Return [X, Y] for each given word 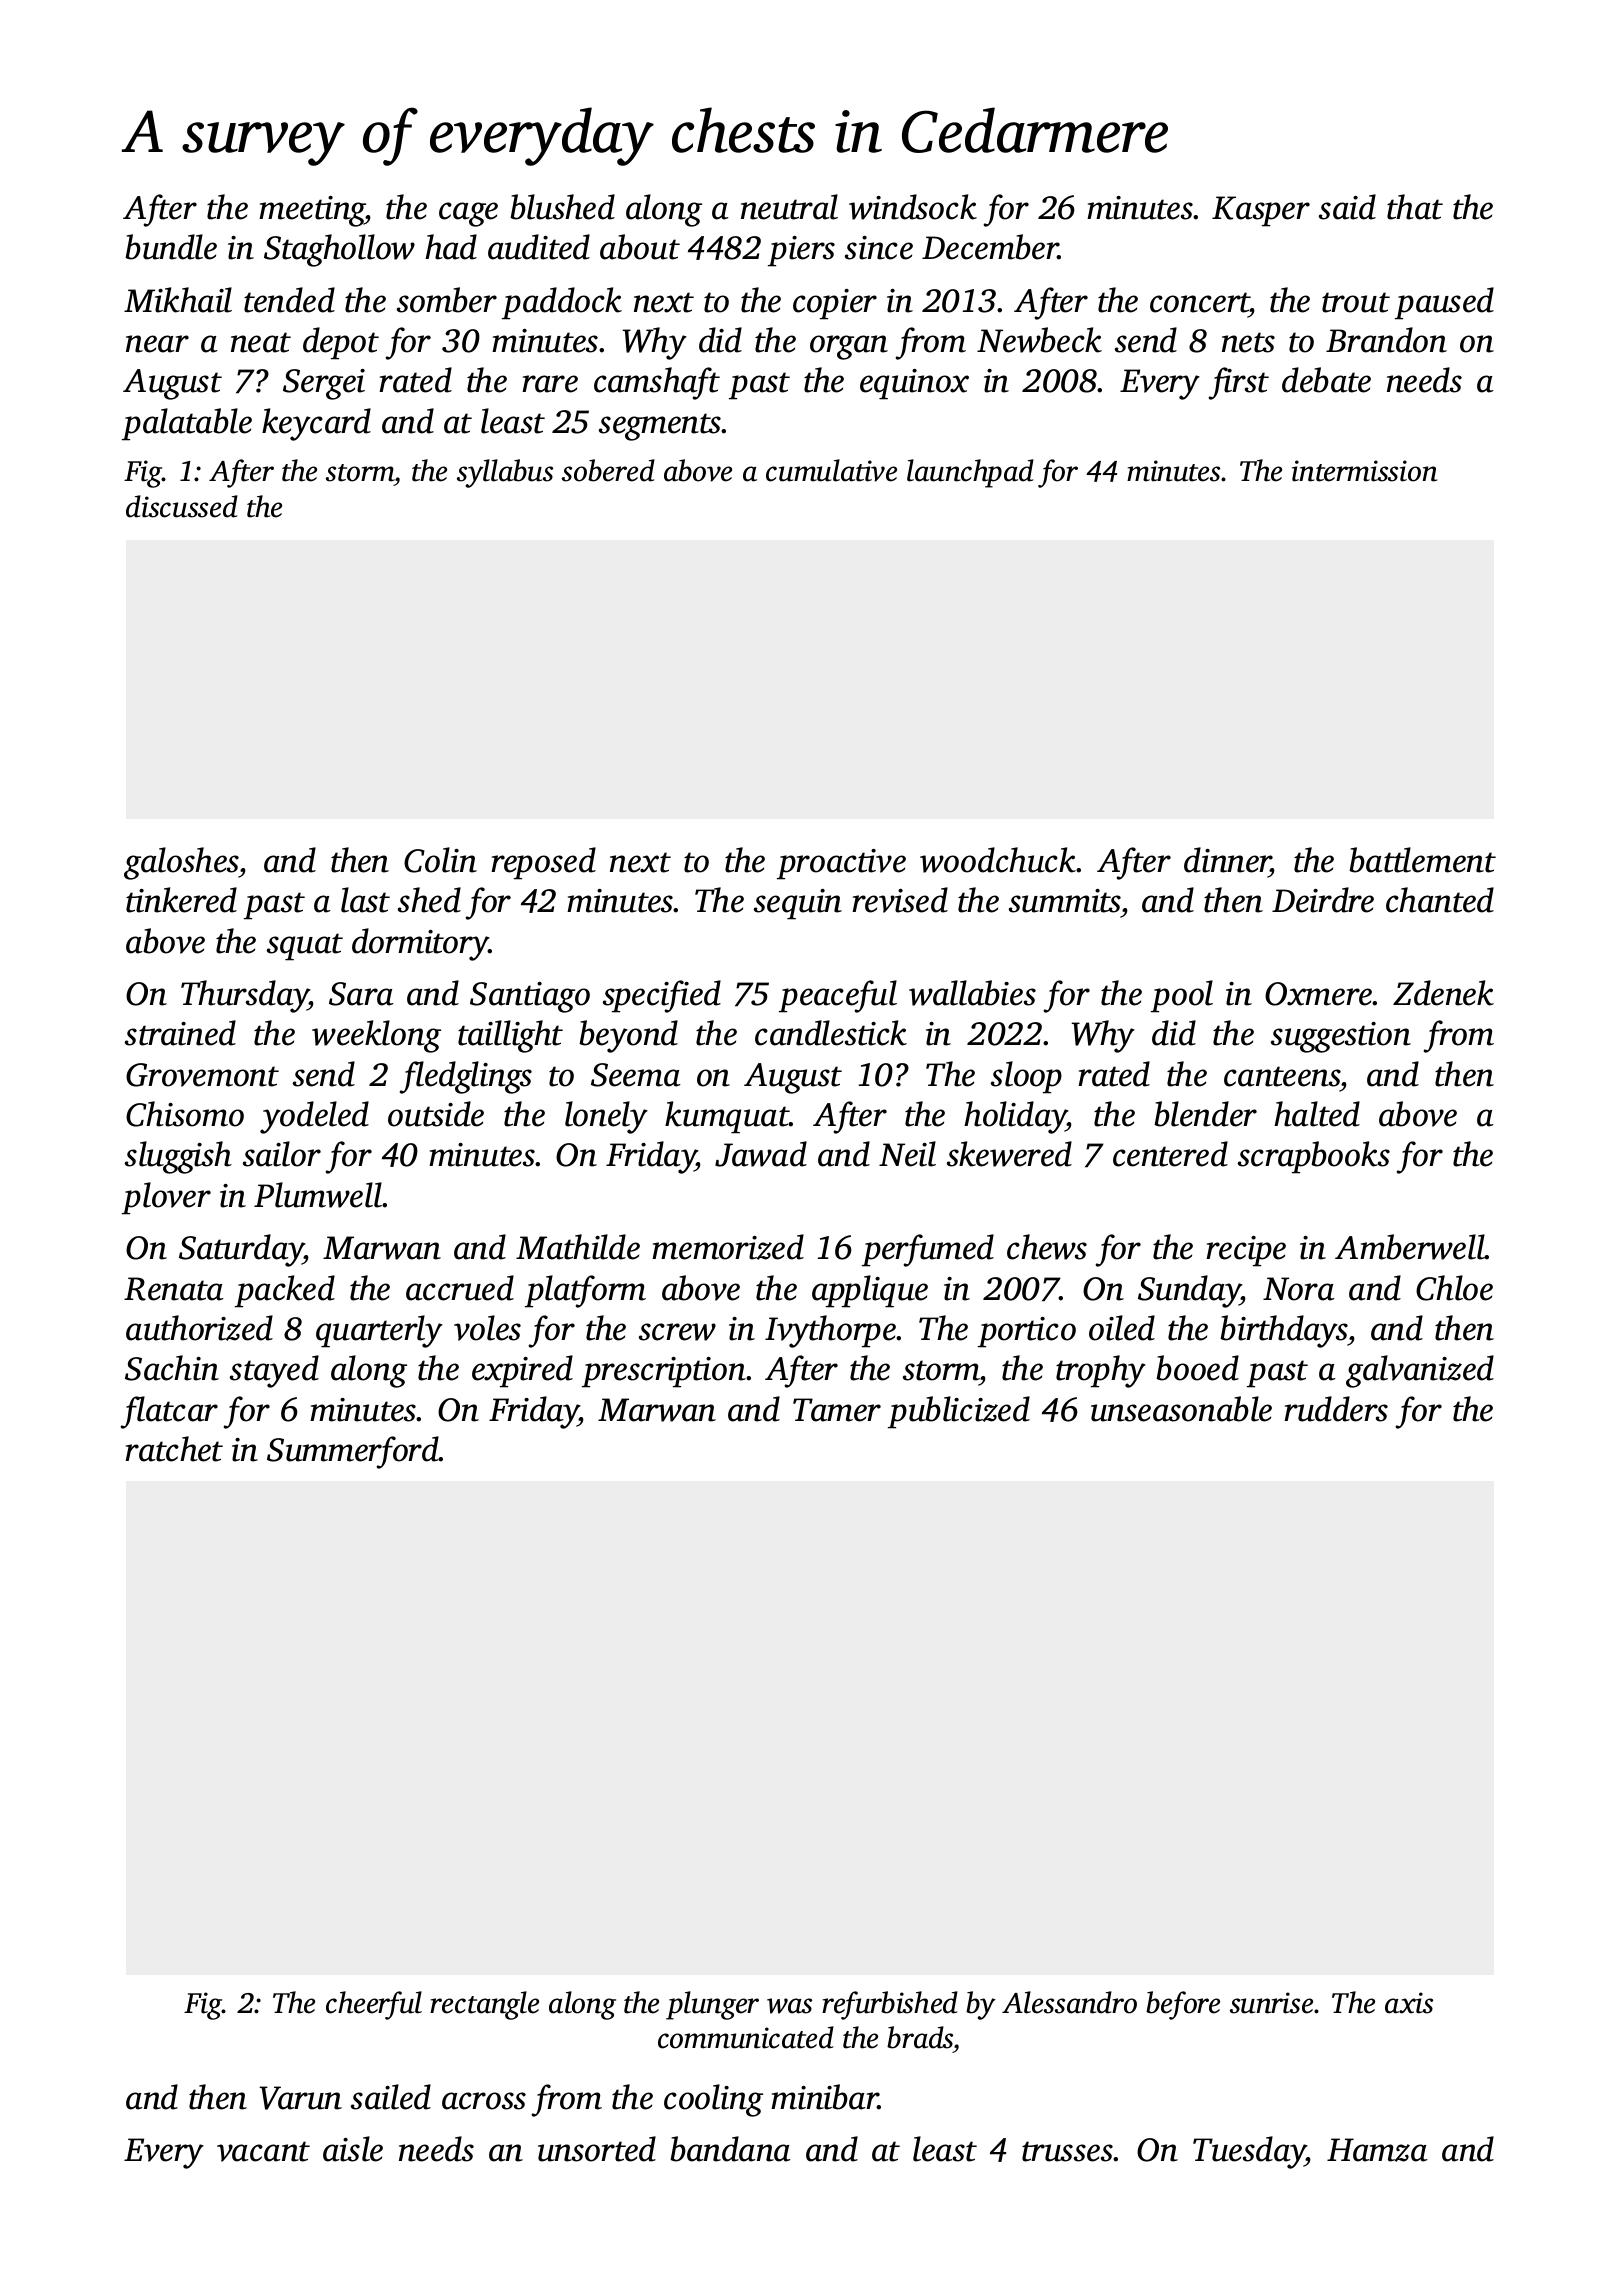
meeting [312, 211]
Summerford [353, 1452]
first [1239, 383]
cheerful [374, 2005]
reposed [543, 863]
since [879, 248]
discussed [182, 506]
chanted [1440, 900]
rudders [1336, 1409]
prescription [664, 1372]
